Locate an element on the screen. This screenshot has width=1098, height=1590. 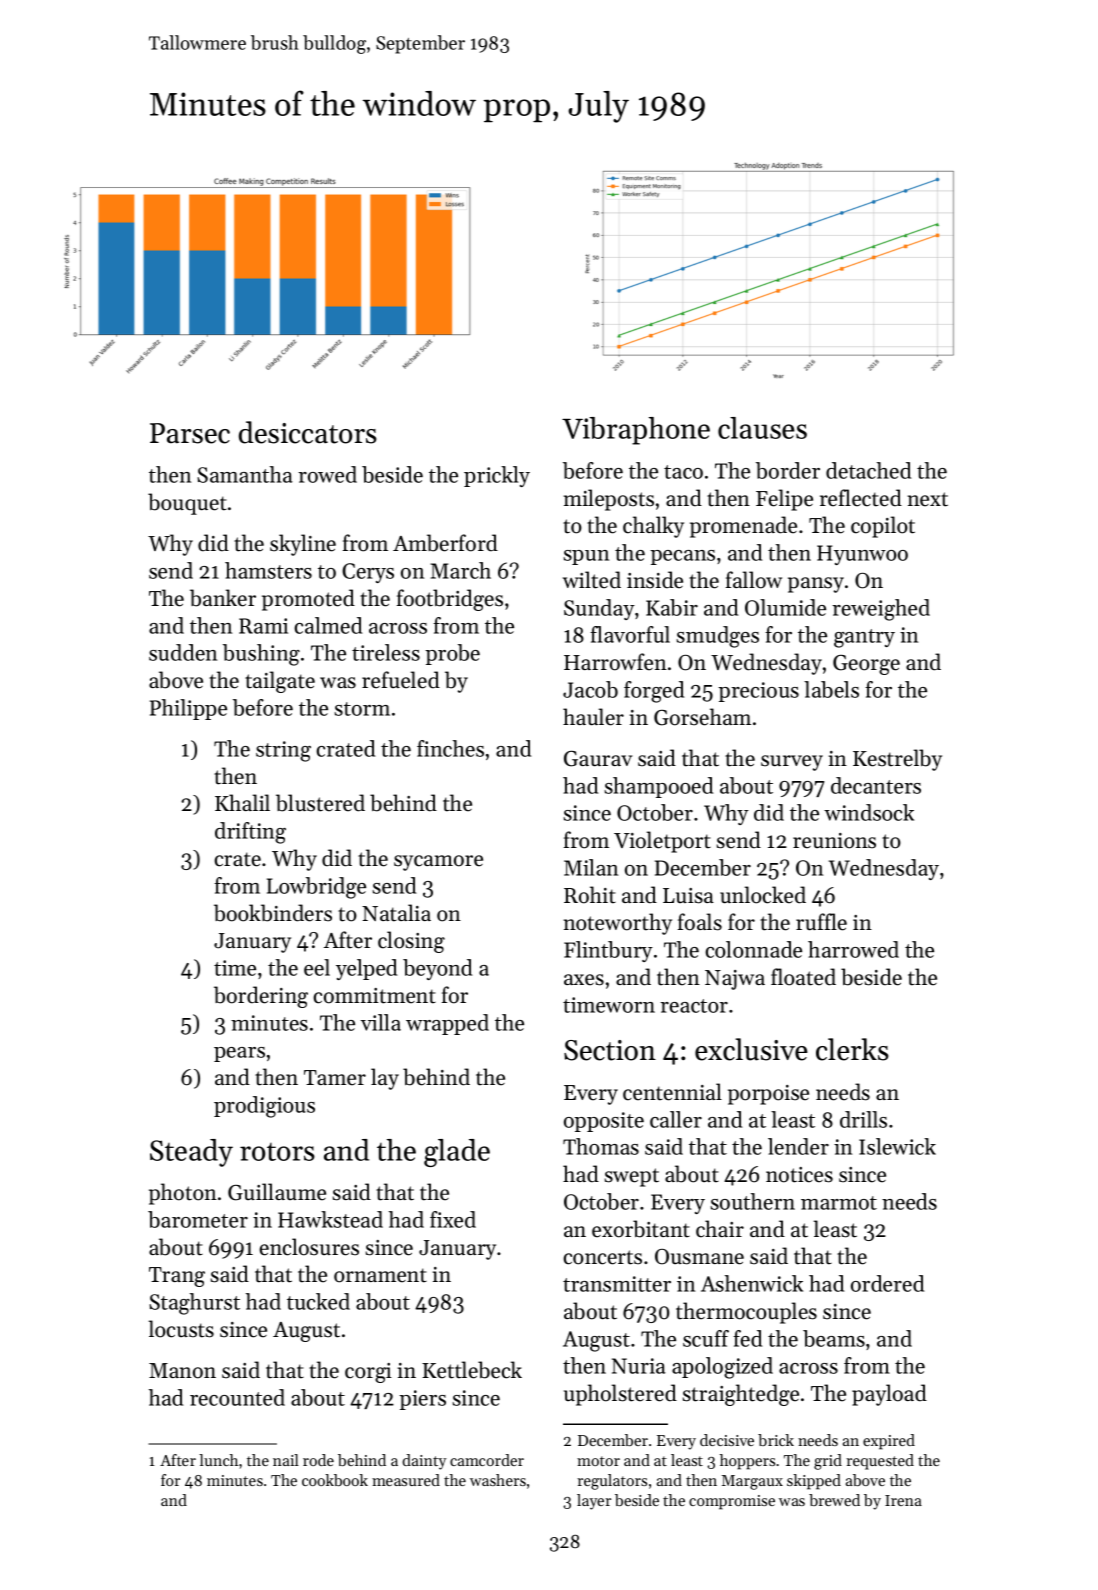
sycamore is located at coordinates (438, 863).
